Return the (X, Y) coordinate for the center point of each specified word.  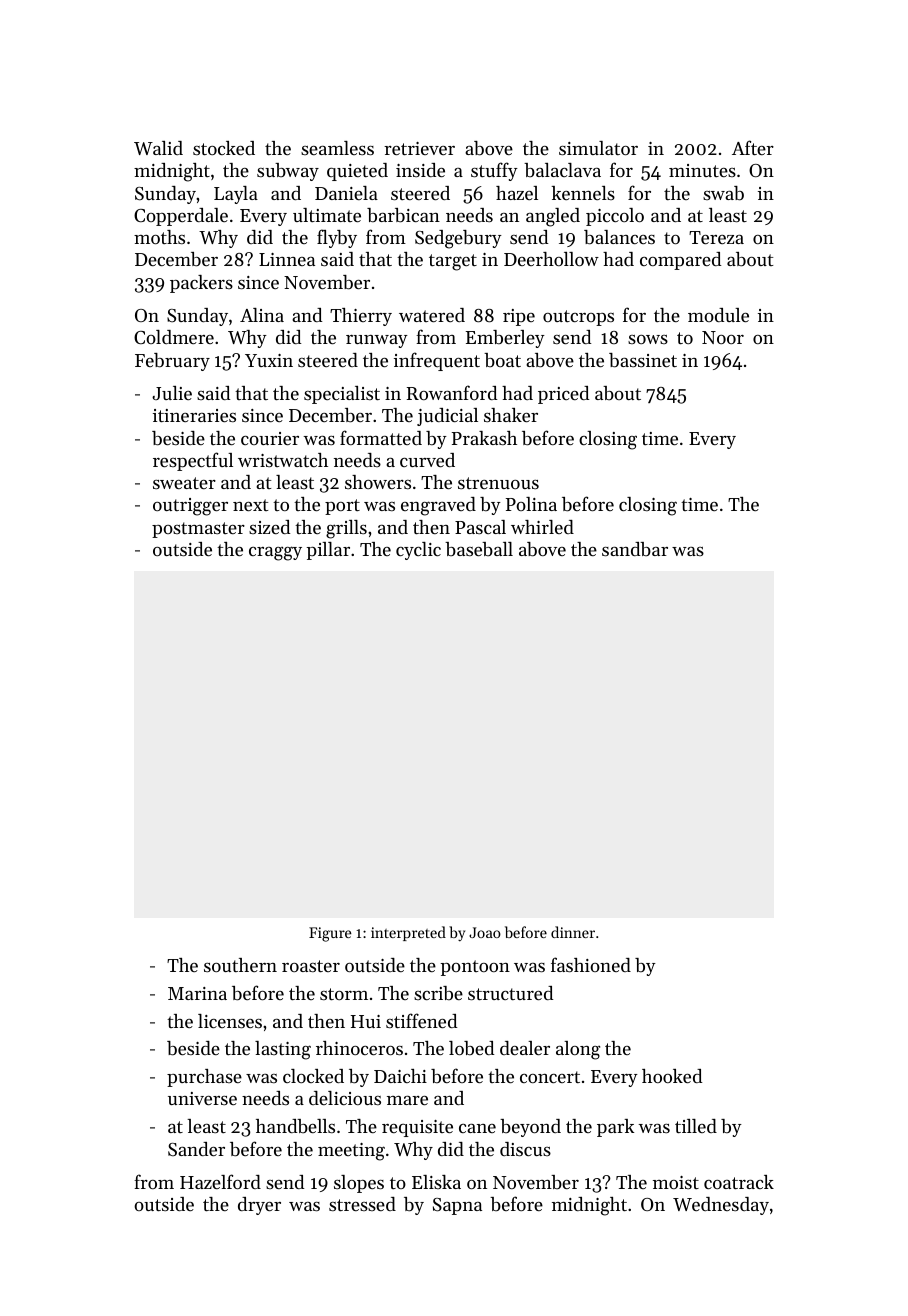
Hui (366, 1021)
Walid (158, 148)
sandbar (635, 549)
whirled (542, 527)
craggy (275, 553)
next (250, 505)
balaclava (562, 170)
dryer (259, 1206)
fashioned (591, 964)
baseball (479, 549)
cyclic (418, 551)
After (753, 147)
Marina (197, 993)
